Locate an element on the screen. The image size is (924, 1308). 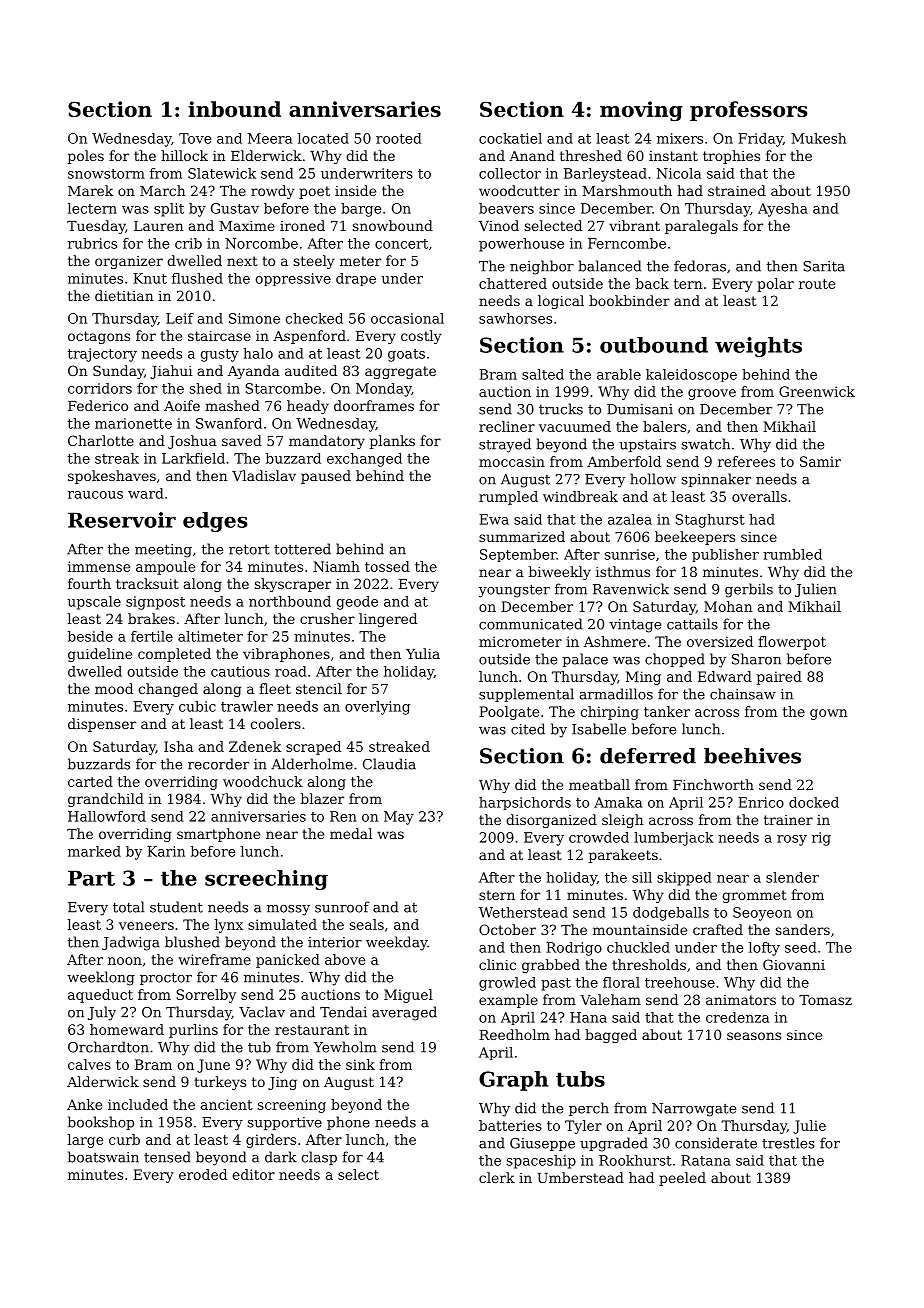
Vinod is located at coordinates (499, 225).
